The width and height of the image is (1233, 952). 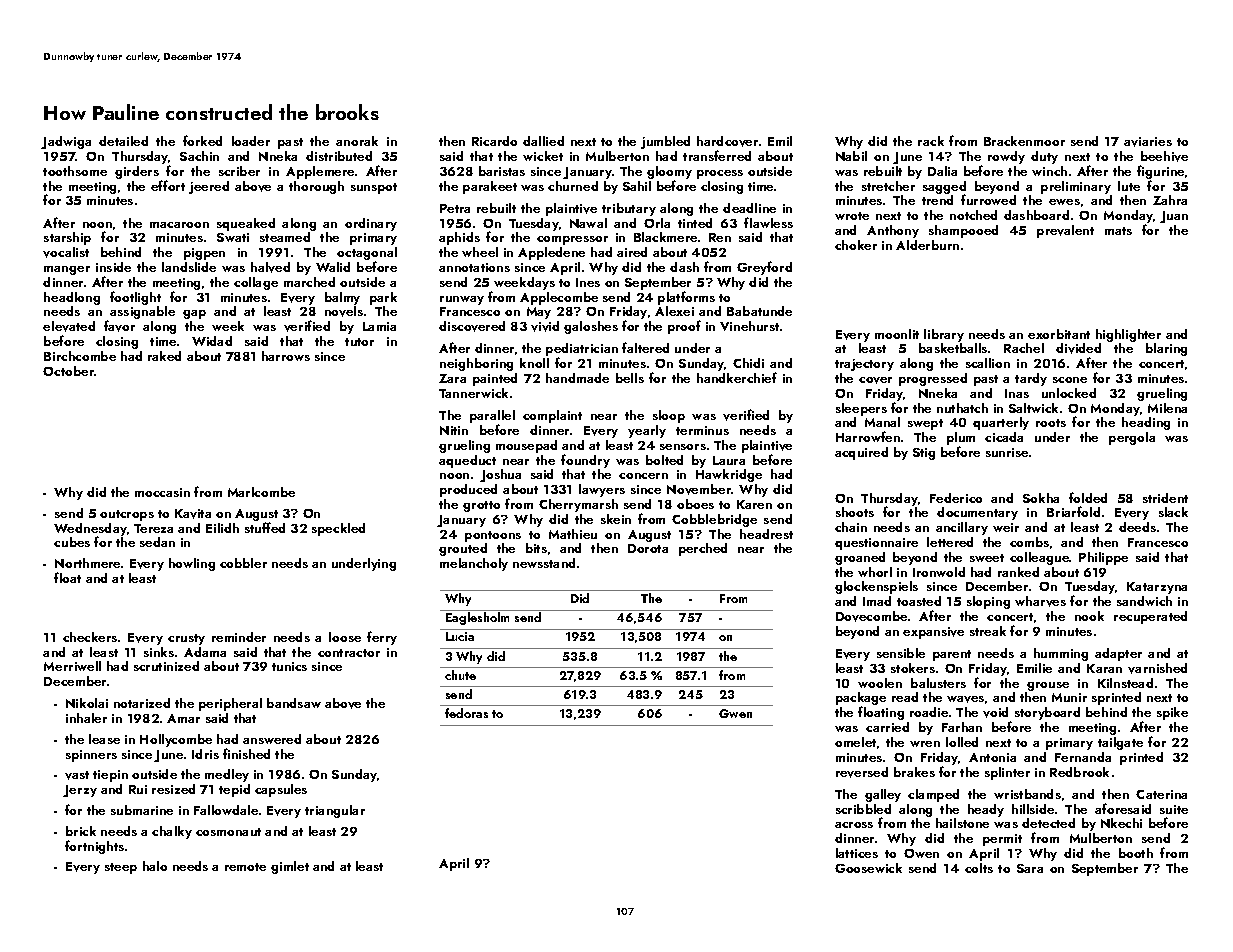 I want to click on Alderburn, so click(x=927, y=245).
